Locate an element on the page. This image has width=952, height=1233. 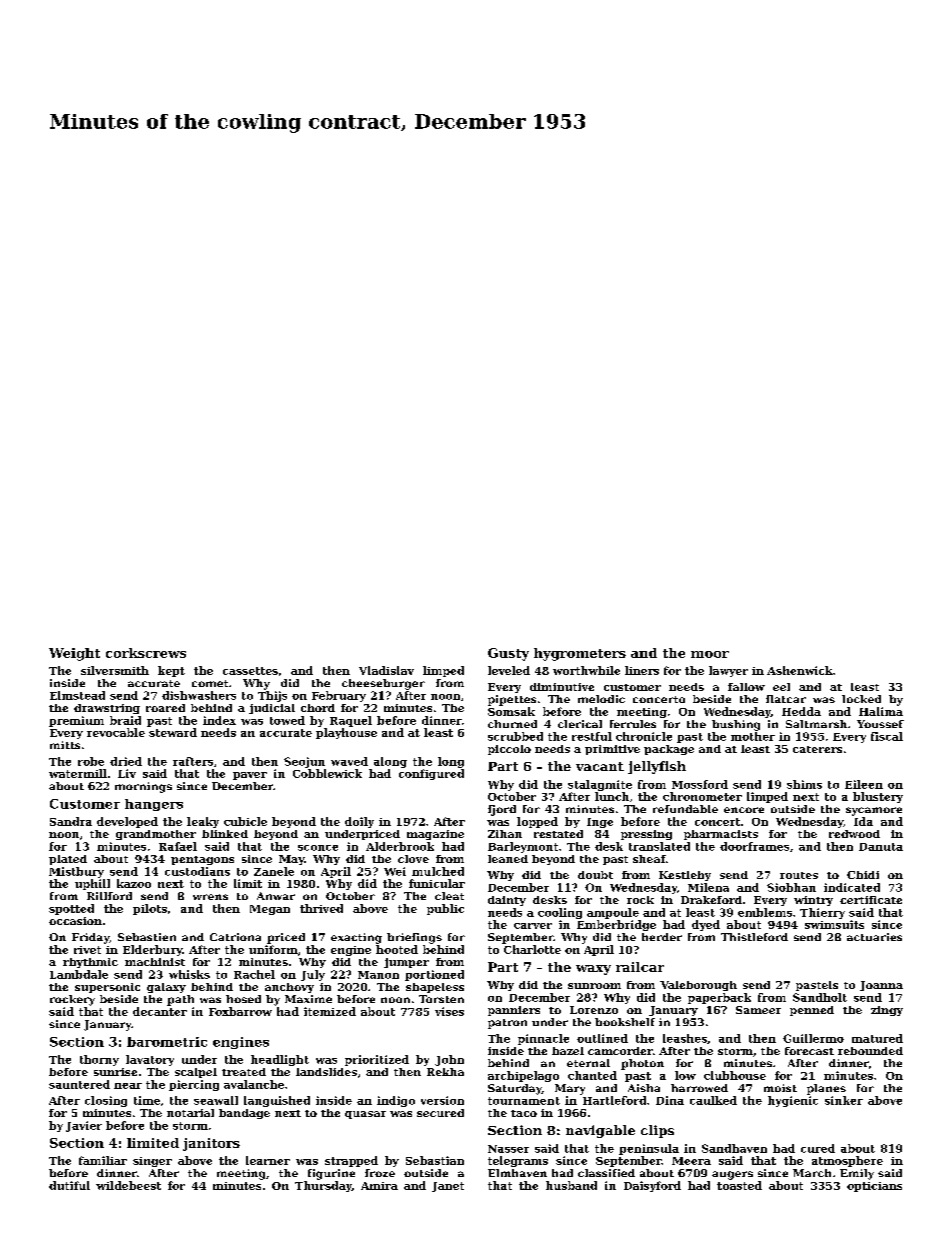
cassettes is located at coordinates (250, 671).
